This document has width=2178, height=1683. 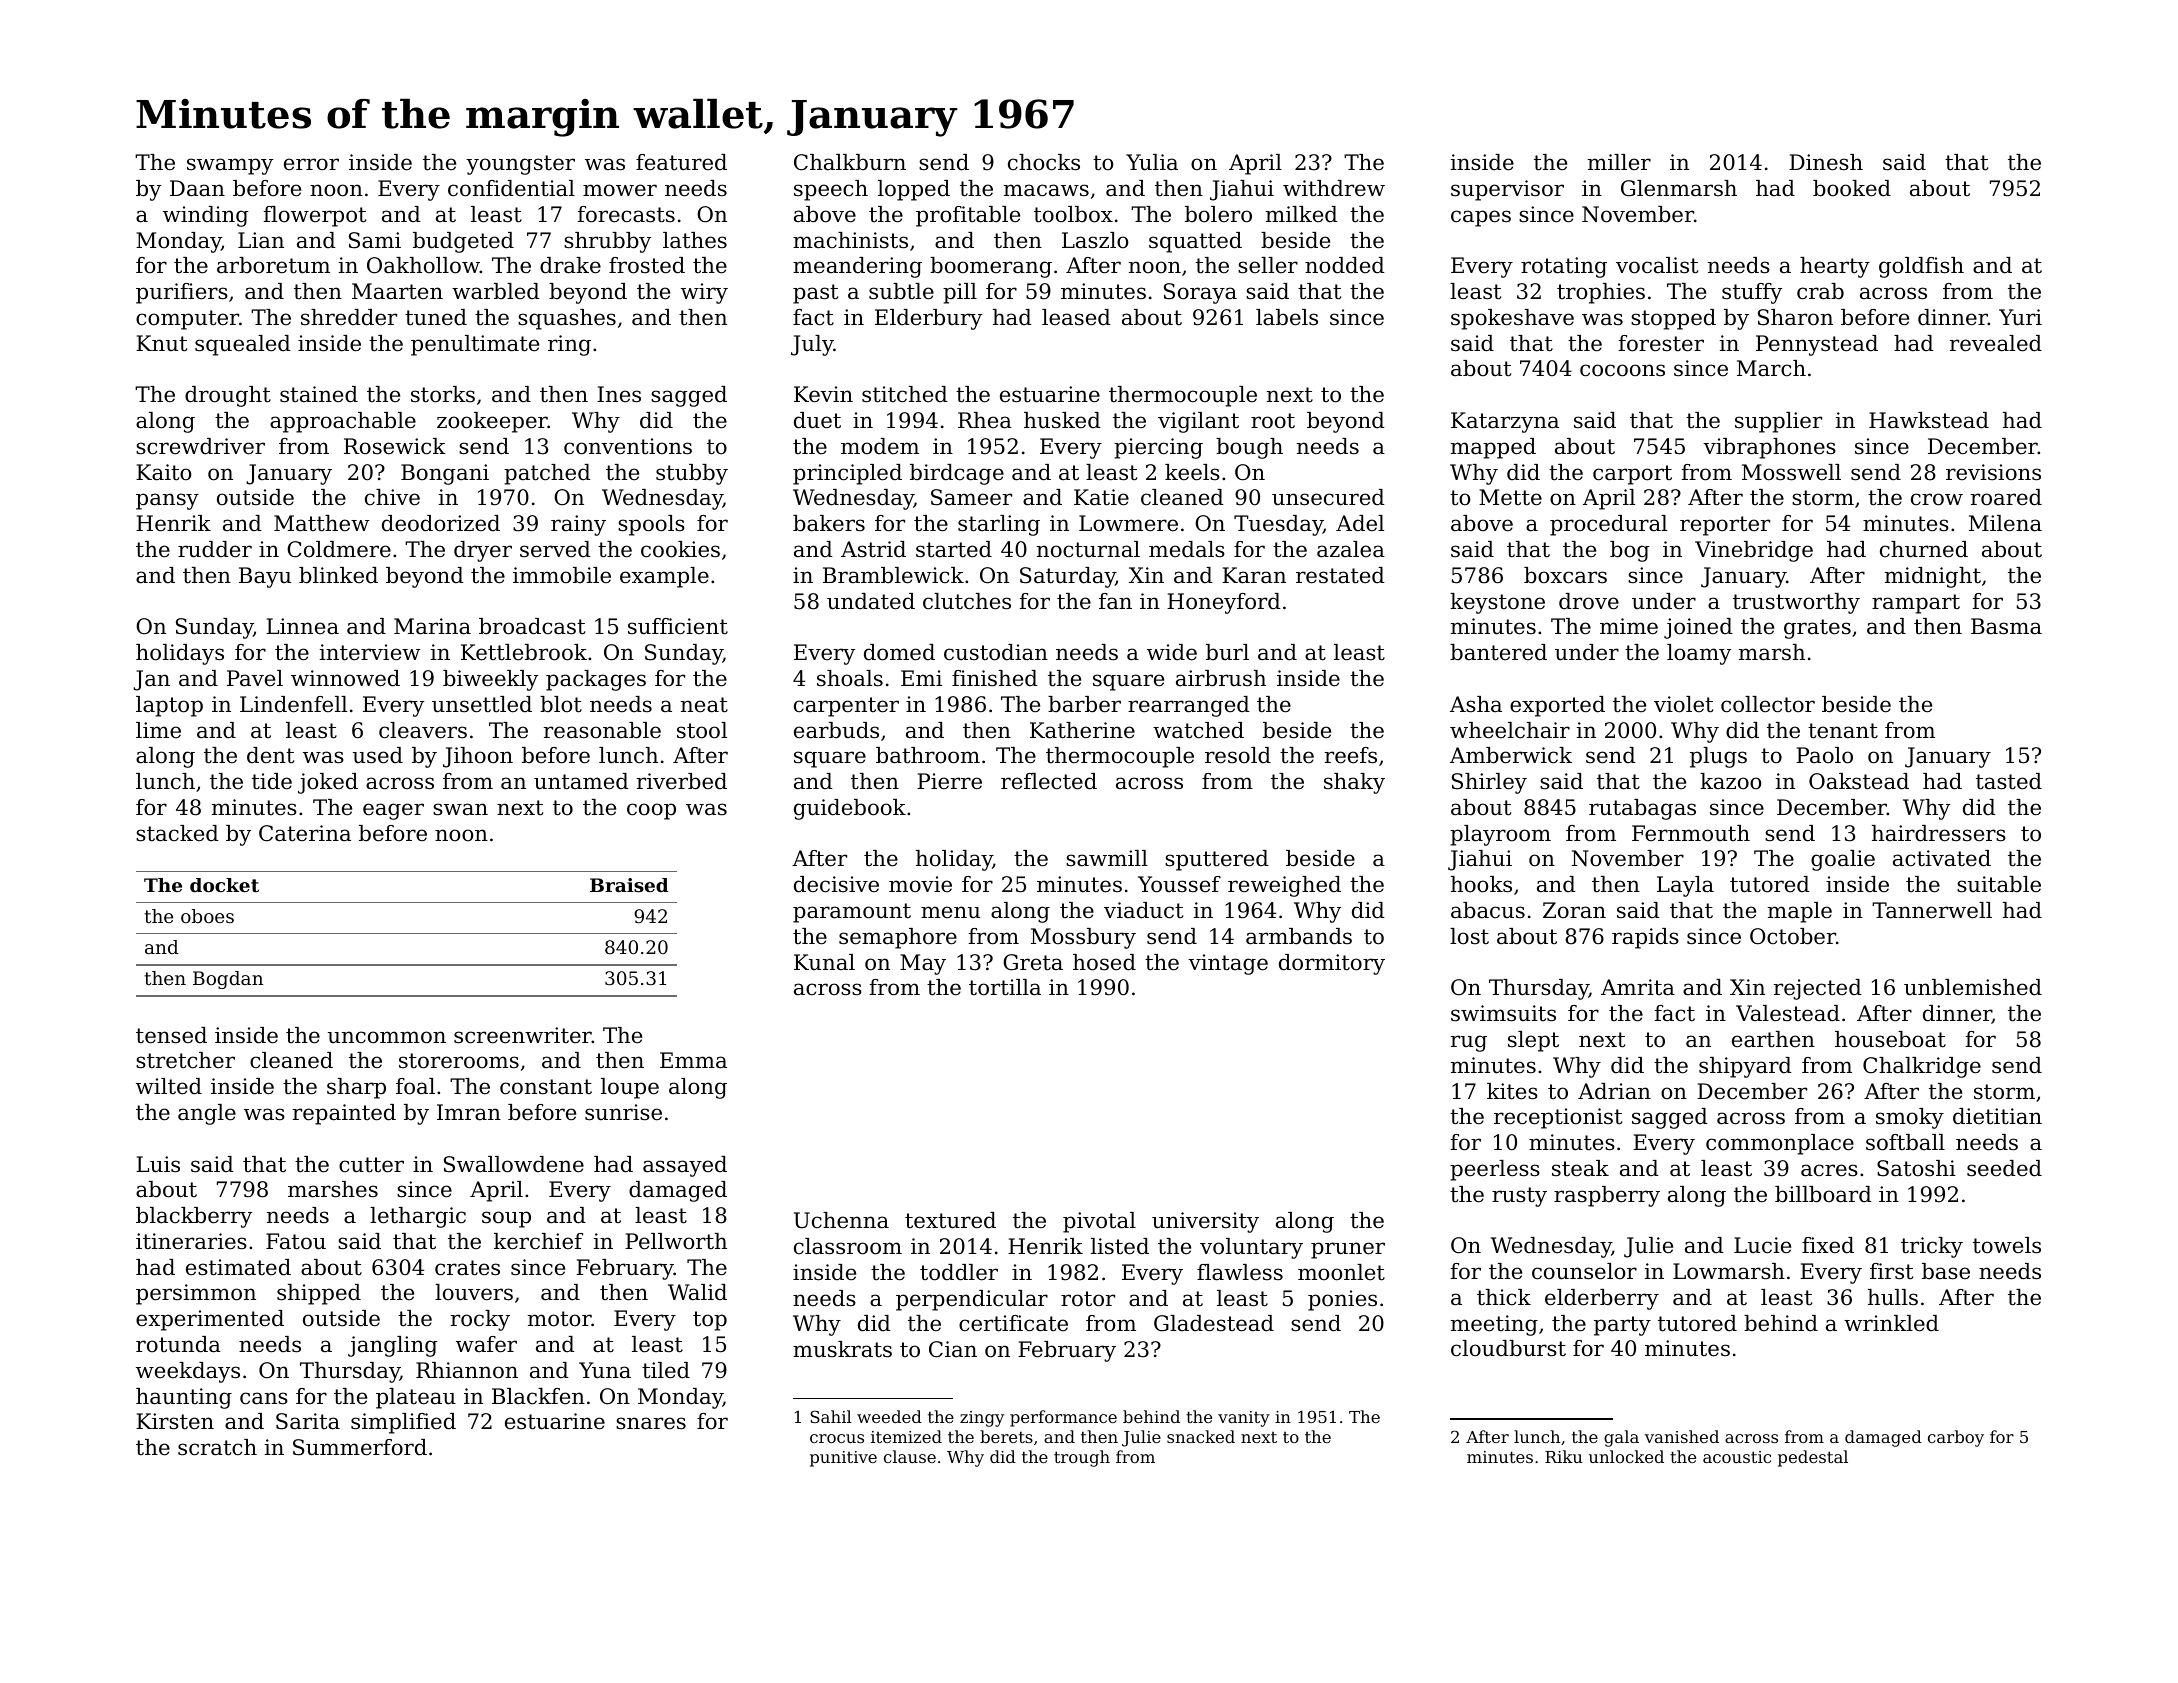 What do you see at coordinates (1852, 188) in the document?
I see `booked` at bounding box center [1852, 188].
